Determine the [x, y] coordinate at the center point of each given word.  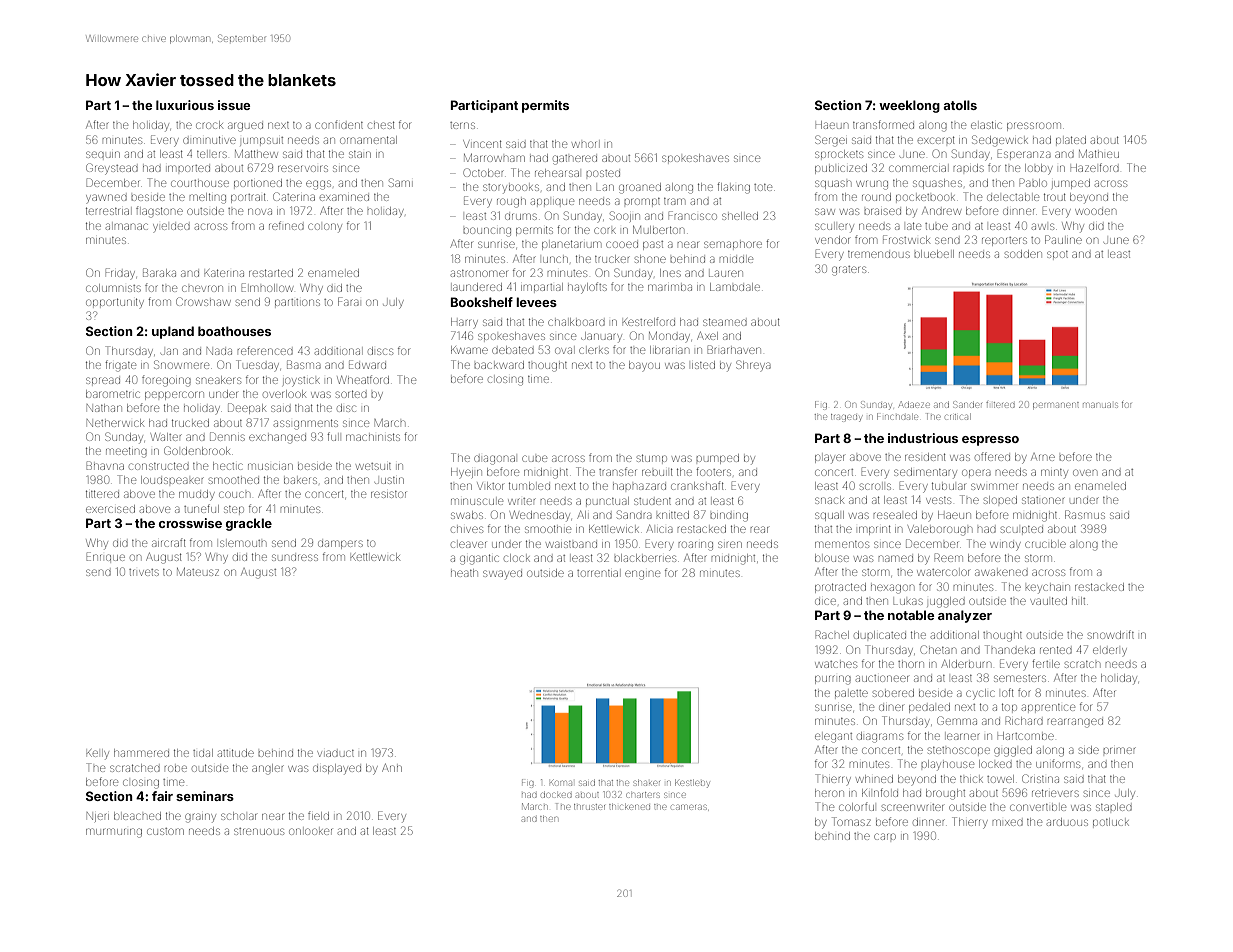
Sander [968, 404]
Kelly [97, 754]
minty [1054, 473]
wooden [1095, 211]
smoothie [548, 529]
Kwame [469, 350]
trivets [144, 572]
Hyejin [466, 473]
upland [173, 332]
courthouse [200, 183]
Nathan [104, 408]
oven [1085, 472]
